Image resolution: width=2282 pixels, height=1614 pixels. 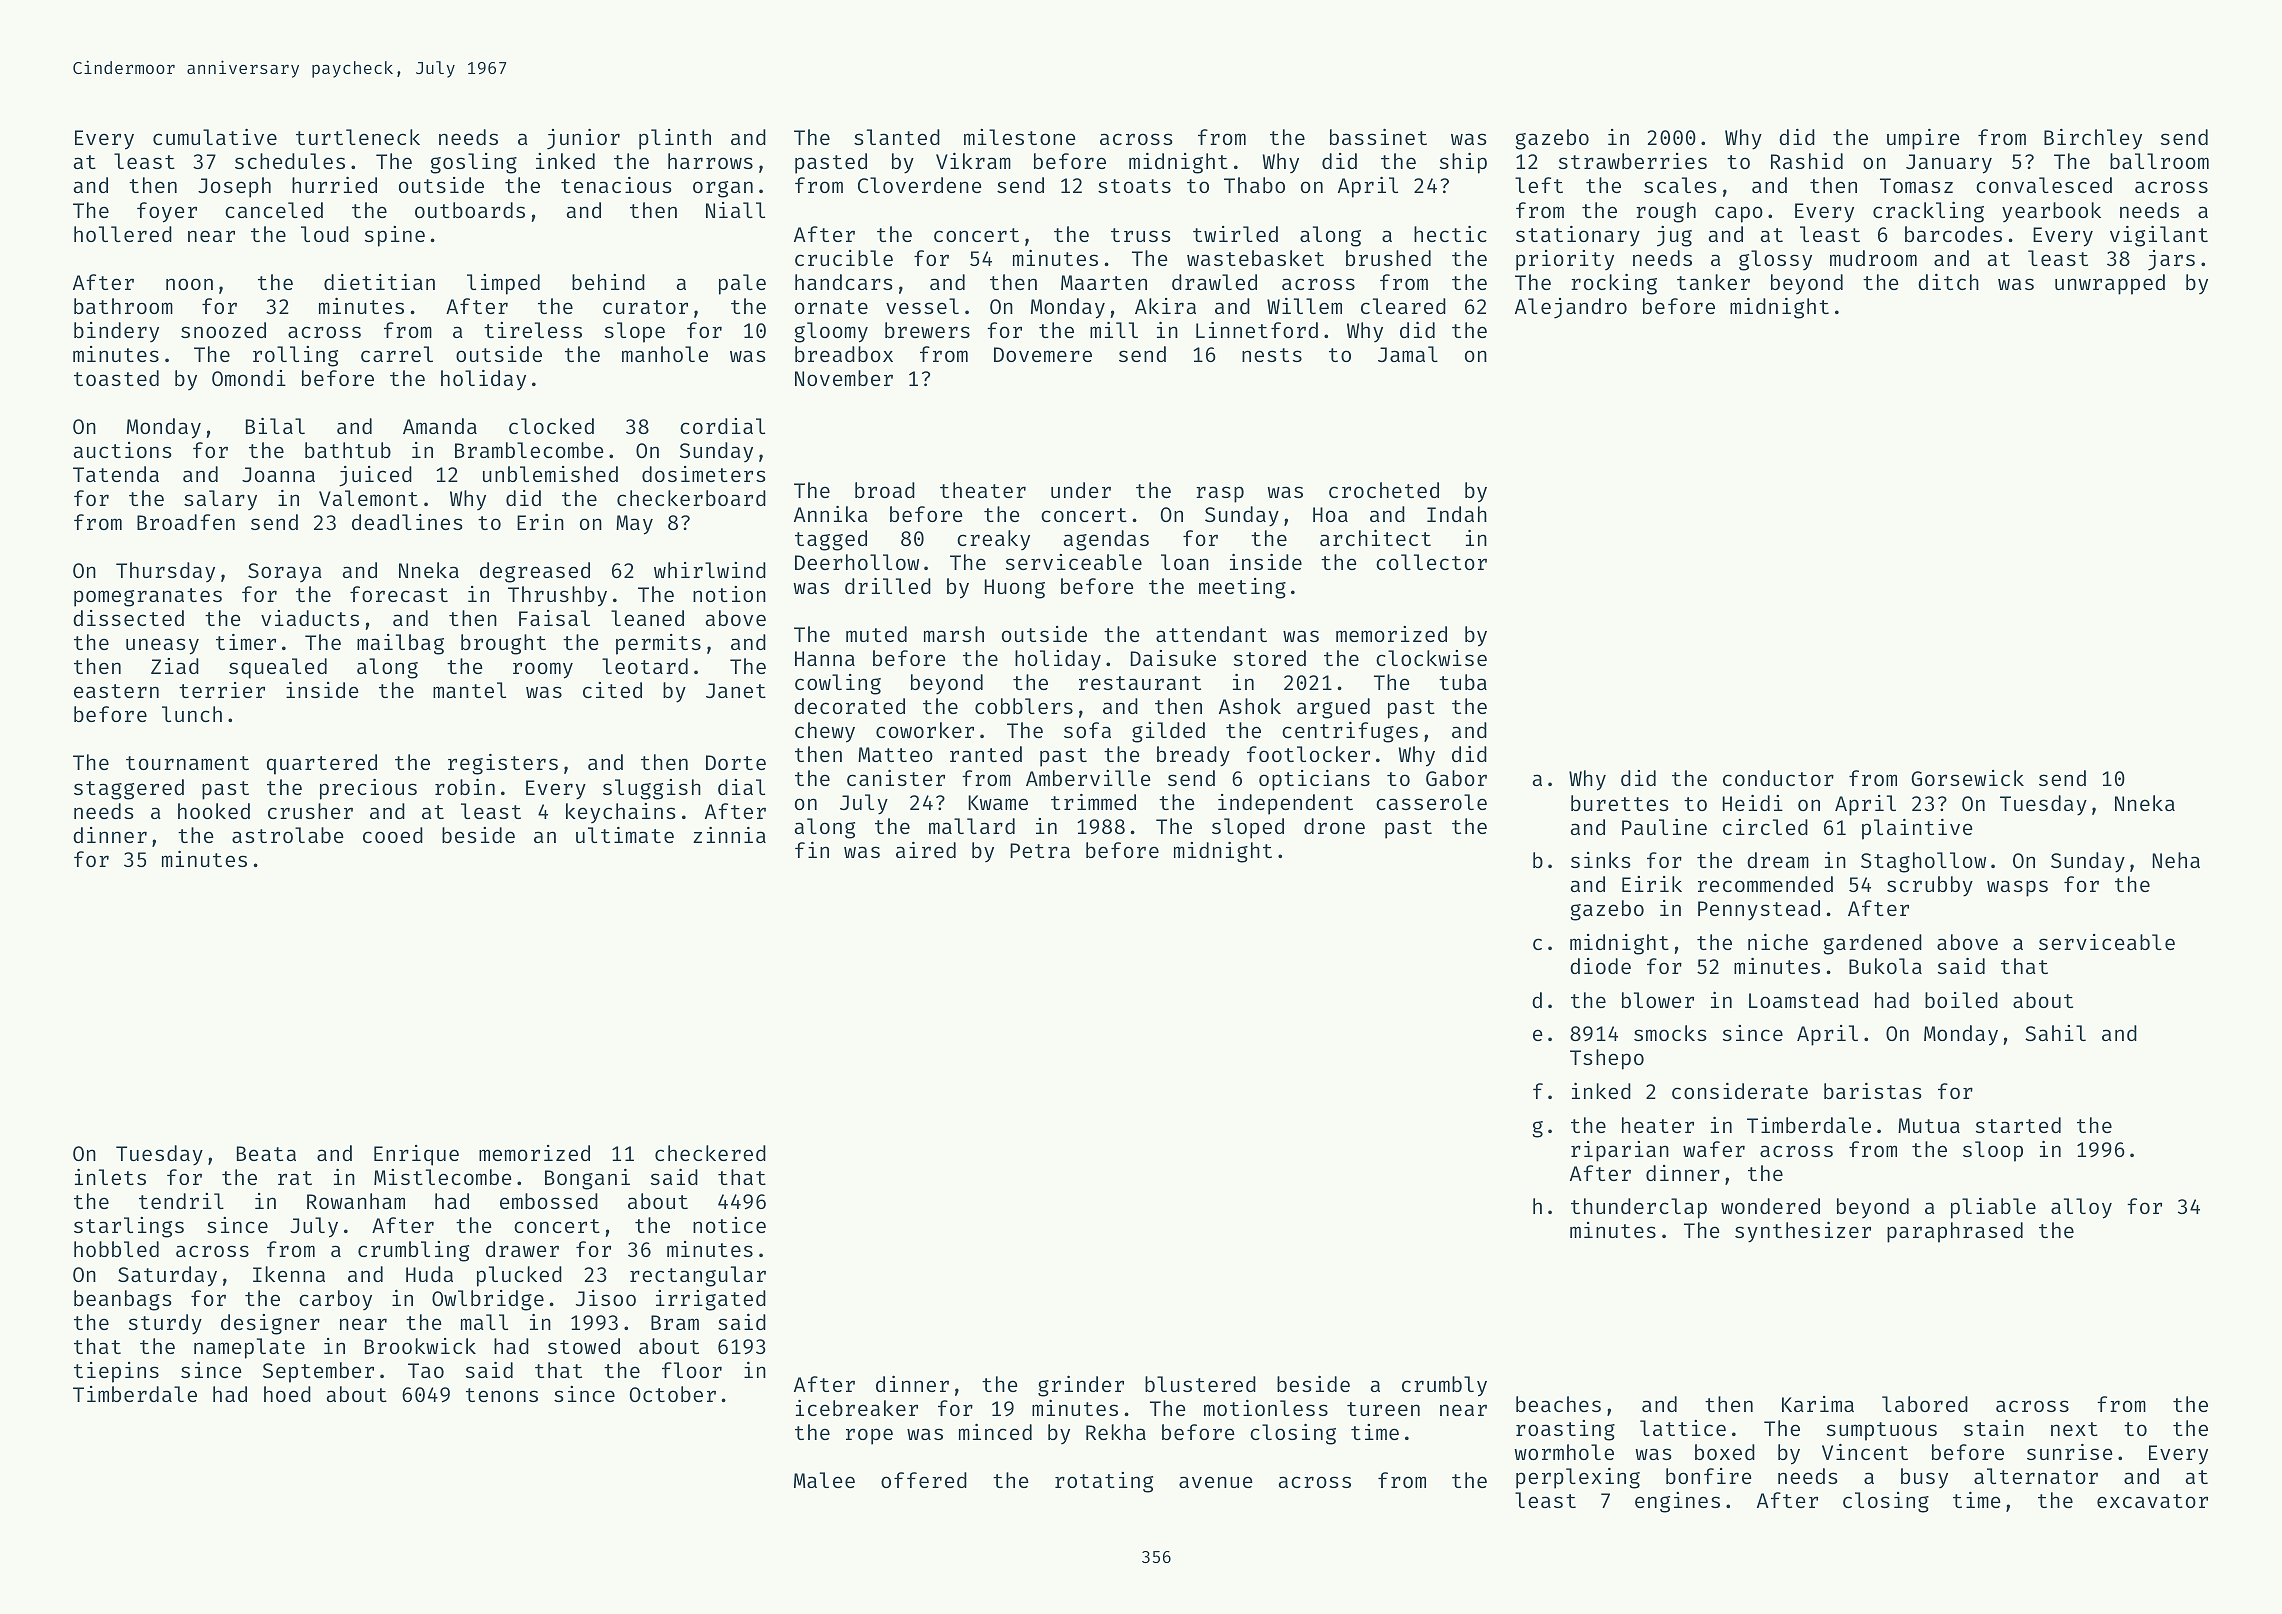 What do you see at coordinates (1949, 164) in the image?
I see `January` at bounding box center [1949, 164].
